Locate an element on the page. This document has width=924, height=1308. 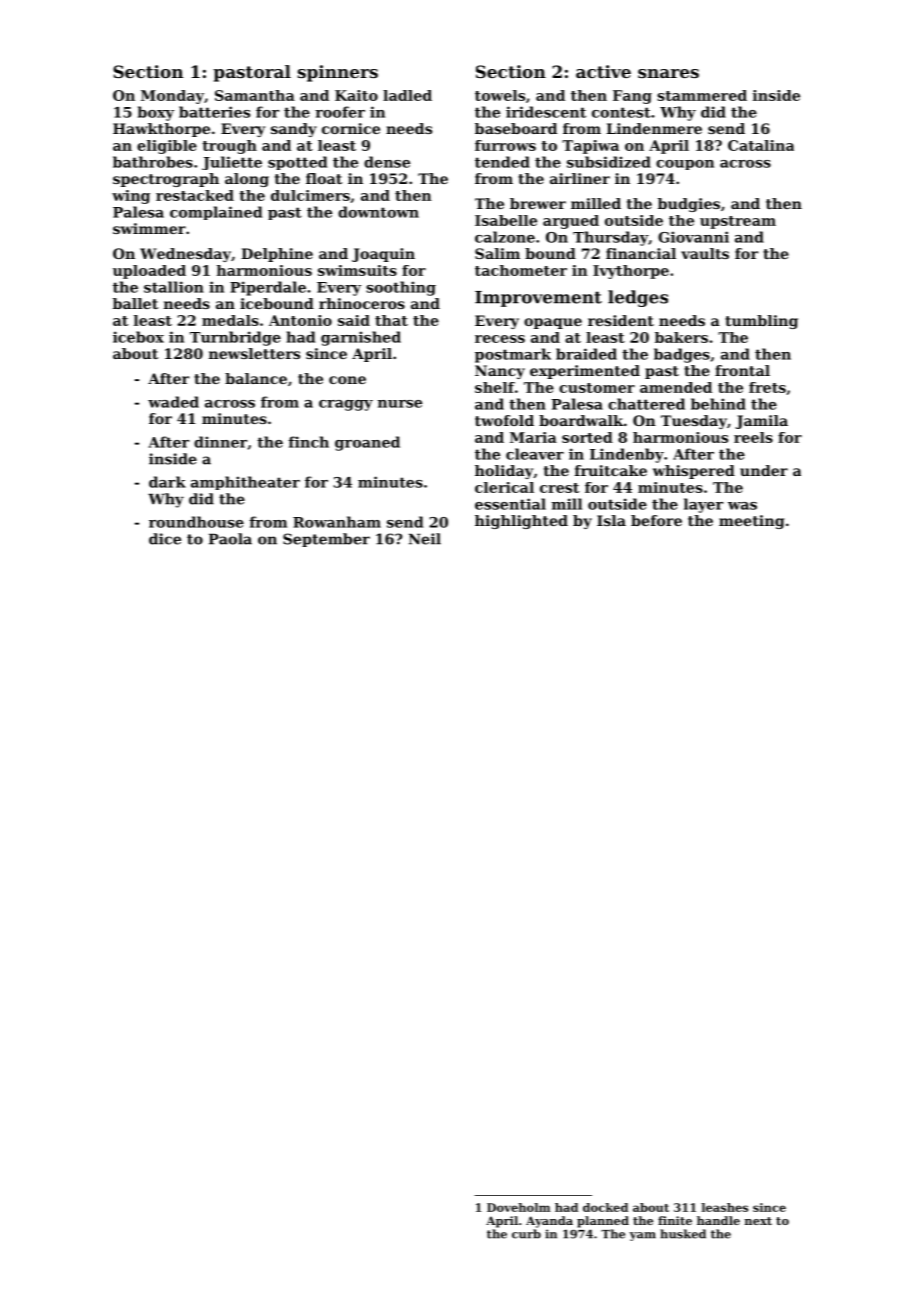
sandy is located at coordinates (294, 130).
